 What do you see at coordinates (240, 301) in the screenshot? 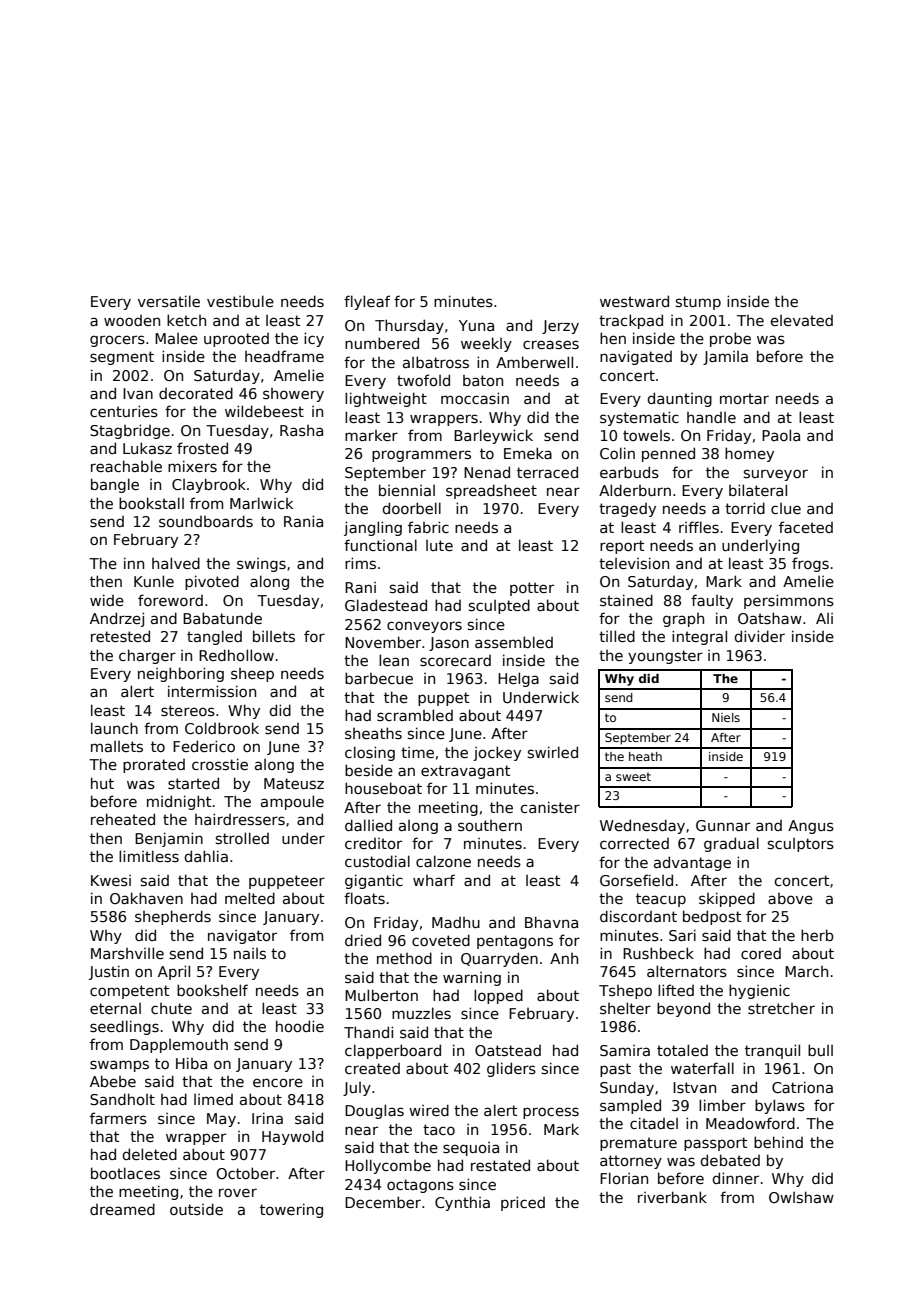
I see `vestibule` at bounding box center [240, 301].
